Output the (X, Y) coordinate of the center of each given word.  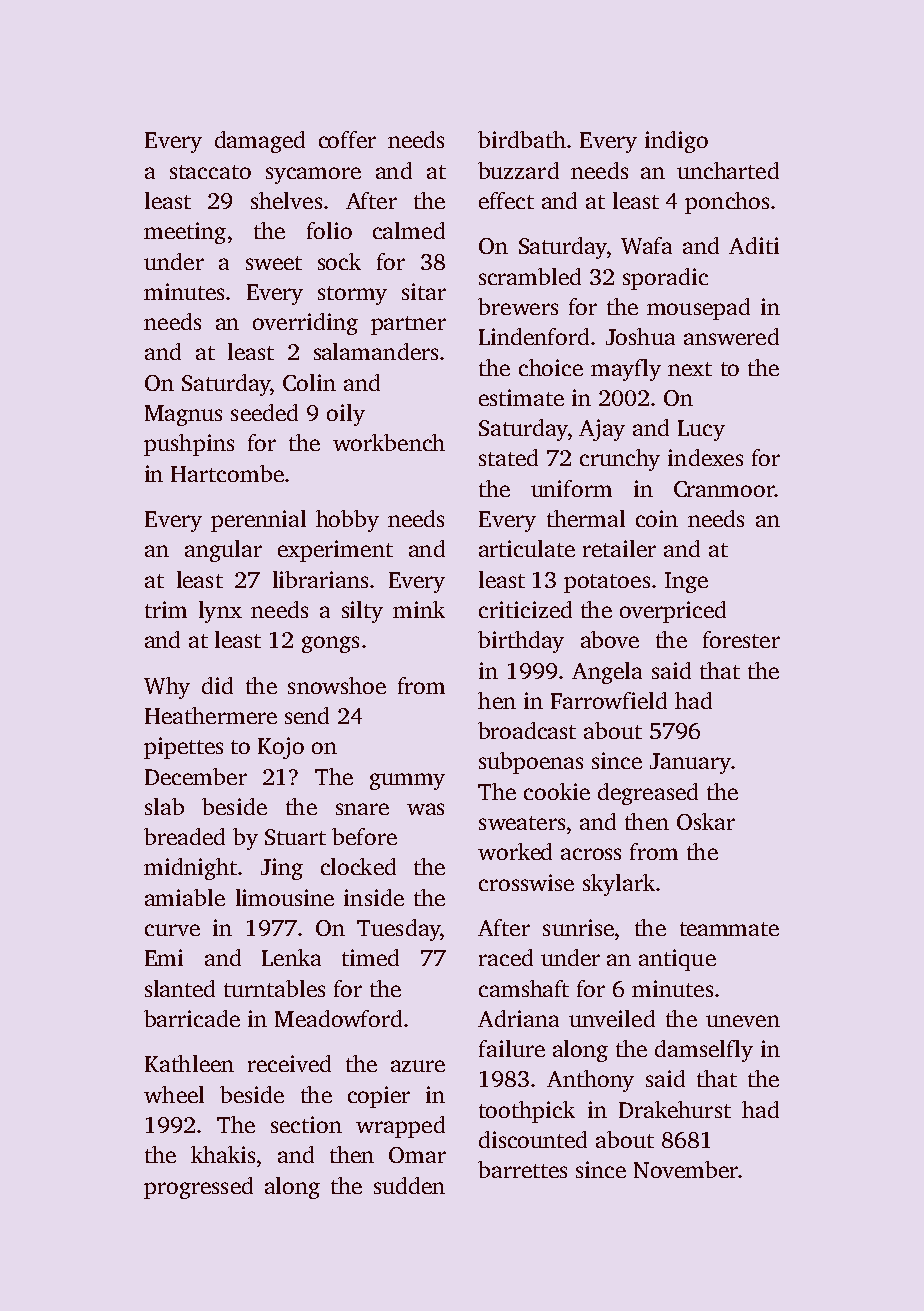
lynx (220, 612)
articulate (527, 548)
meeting (185, 233)
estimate (521, 397)
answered (731, 336)
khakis (223, 1154)
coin (657, 518)
